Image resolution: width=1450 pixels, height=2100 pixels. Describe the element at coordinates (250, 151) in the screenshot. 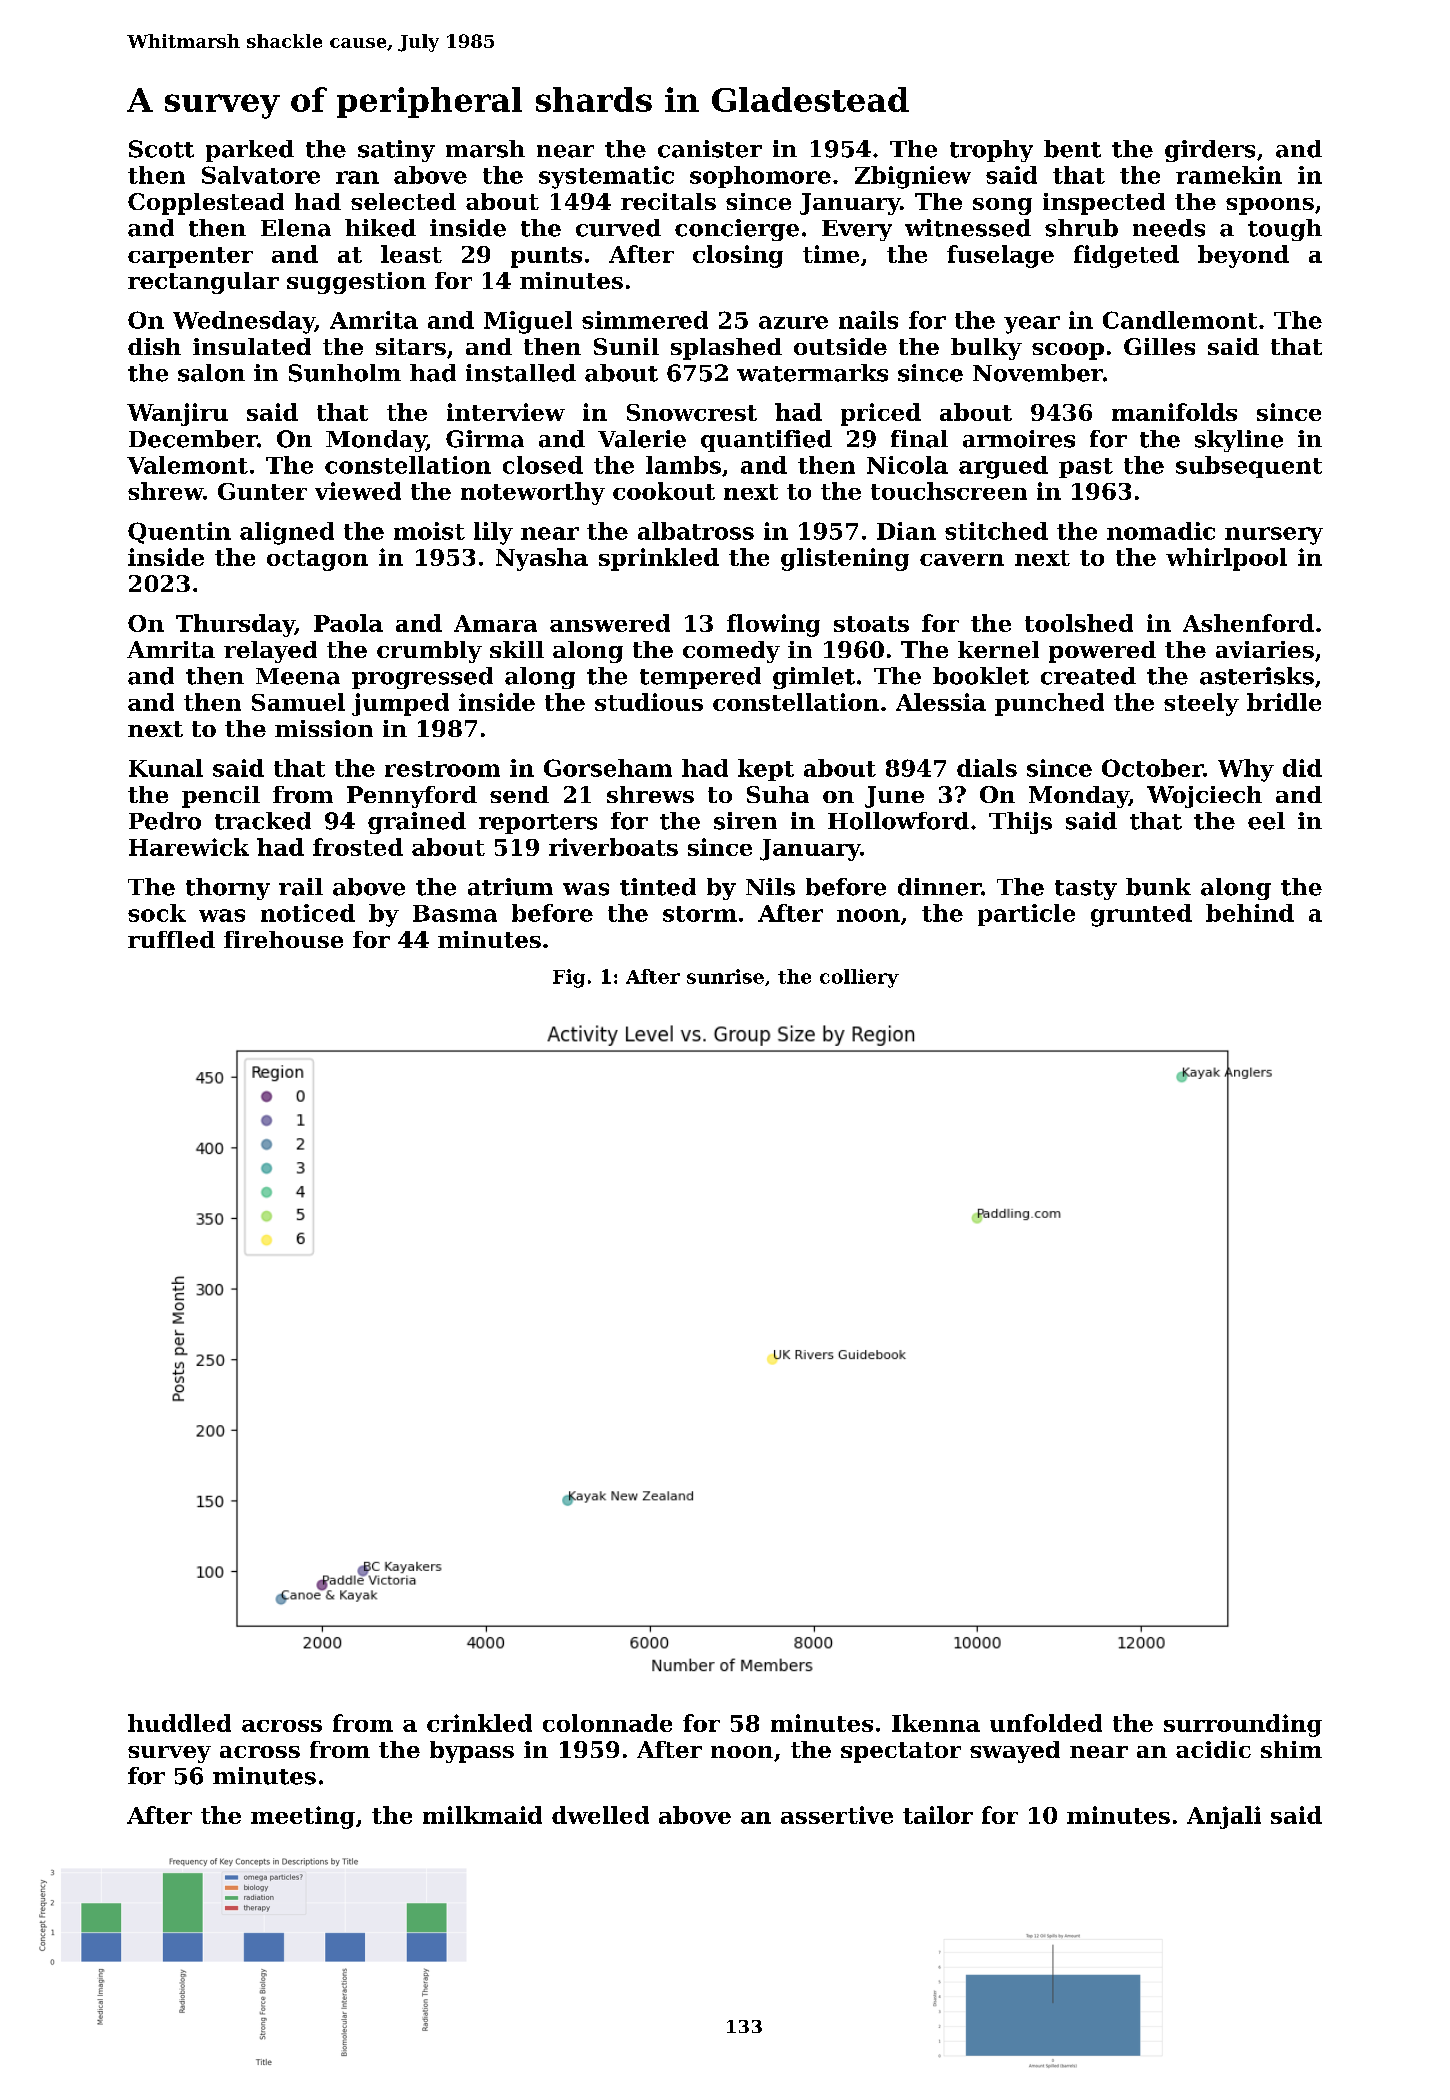

I see `parked` at that location.
